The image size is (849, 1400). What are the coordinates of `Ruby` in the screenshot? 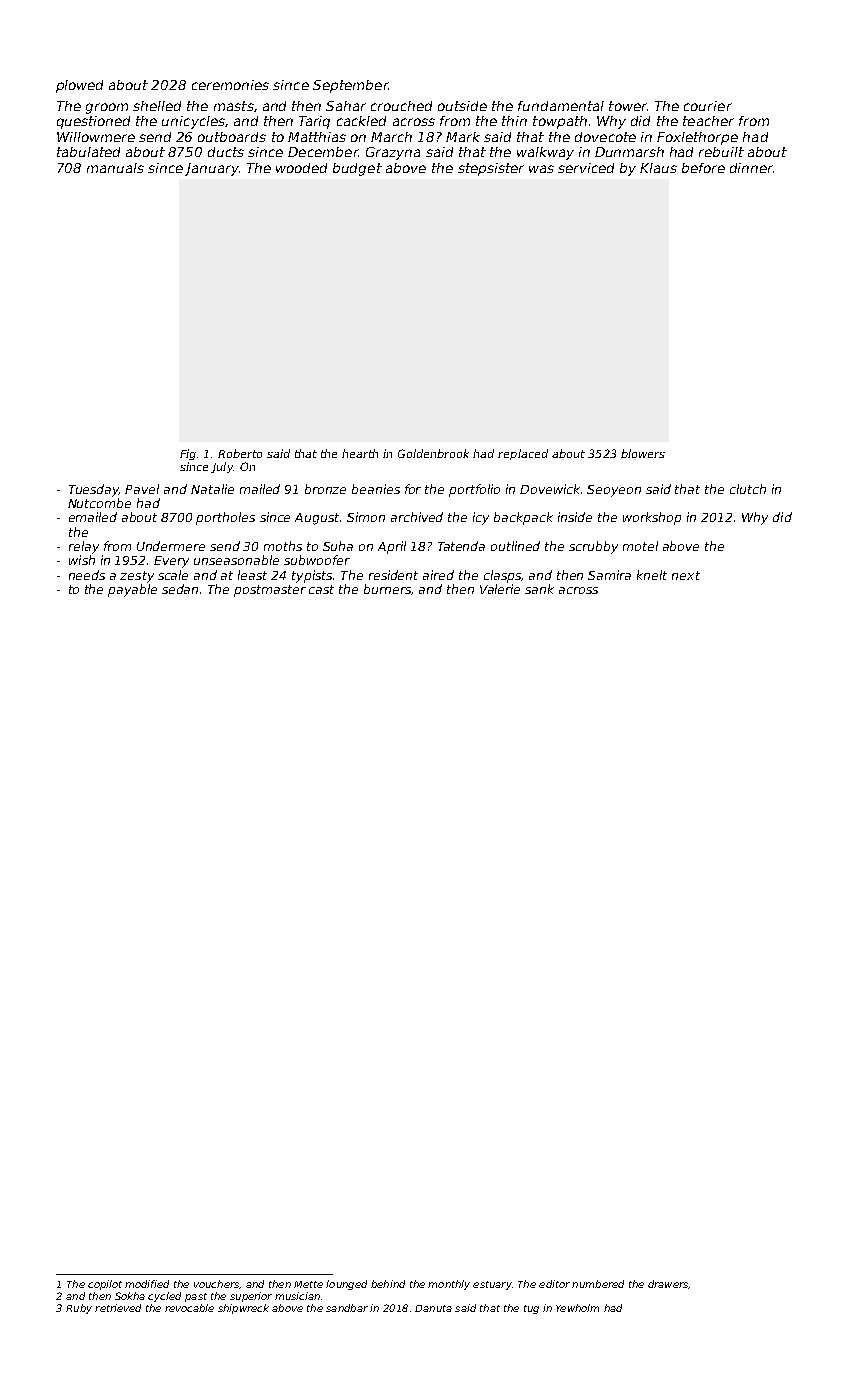 It's located at (79, 1309).
